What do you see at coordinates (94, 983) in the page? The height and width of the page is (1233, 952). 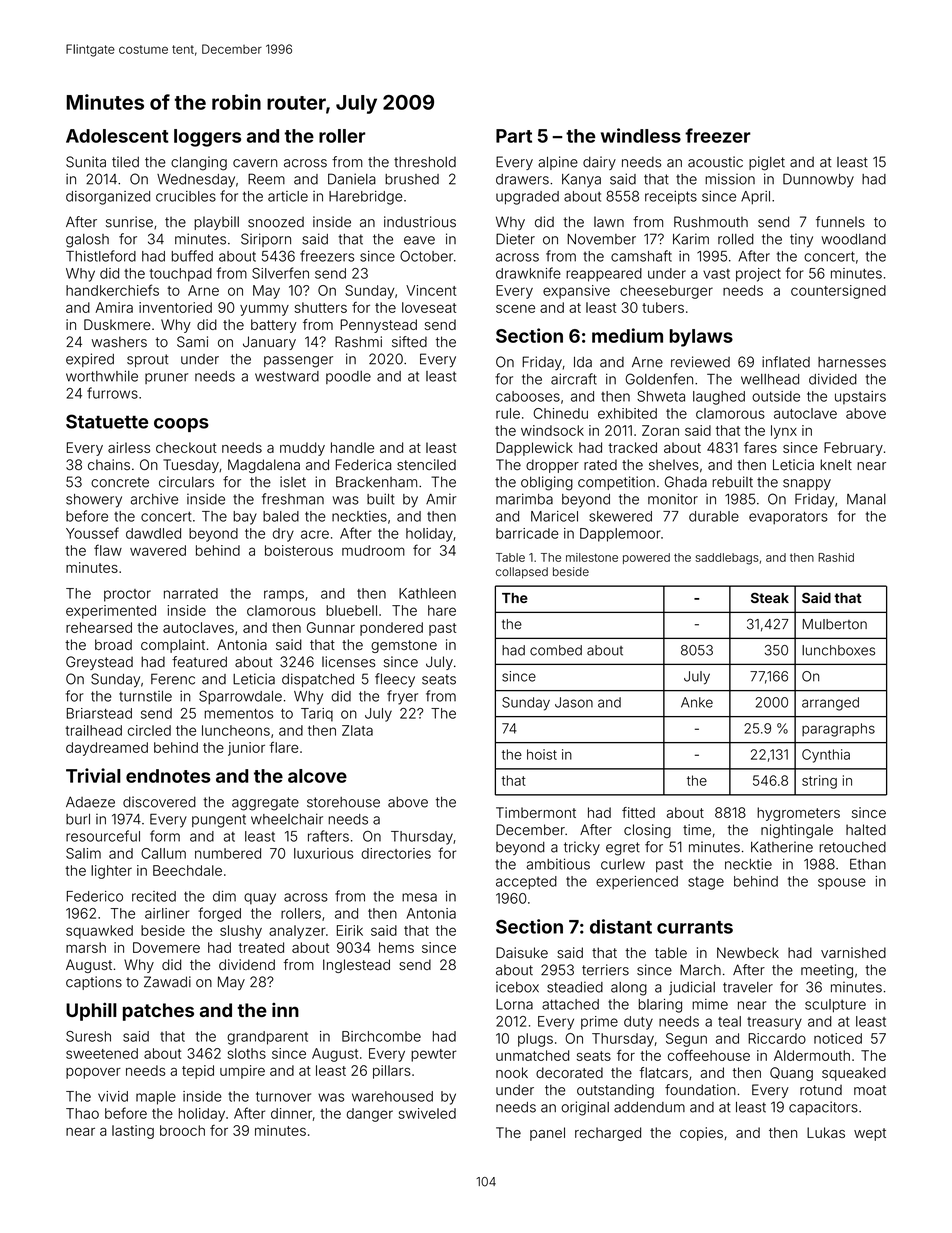 I see `captions` at bounding box center [94, 983].
